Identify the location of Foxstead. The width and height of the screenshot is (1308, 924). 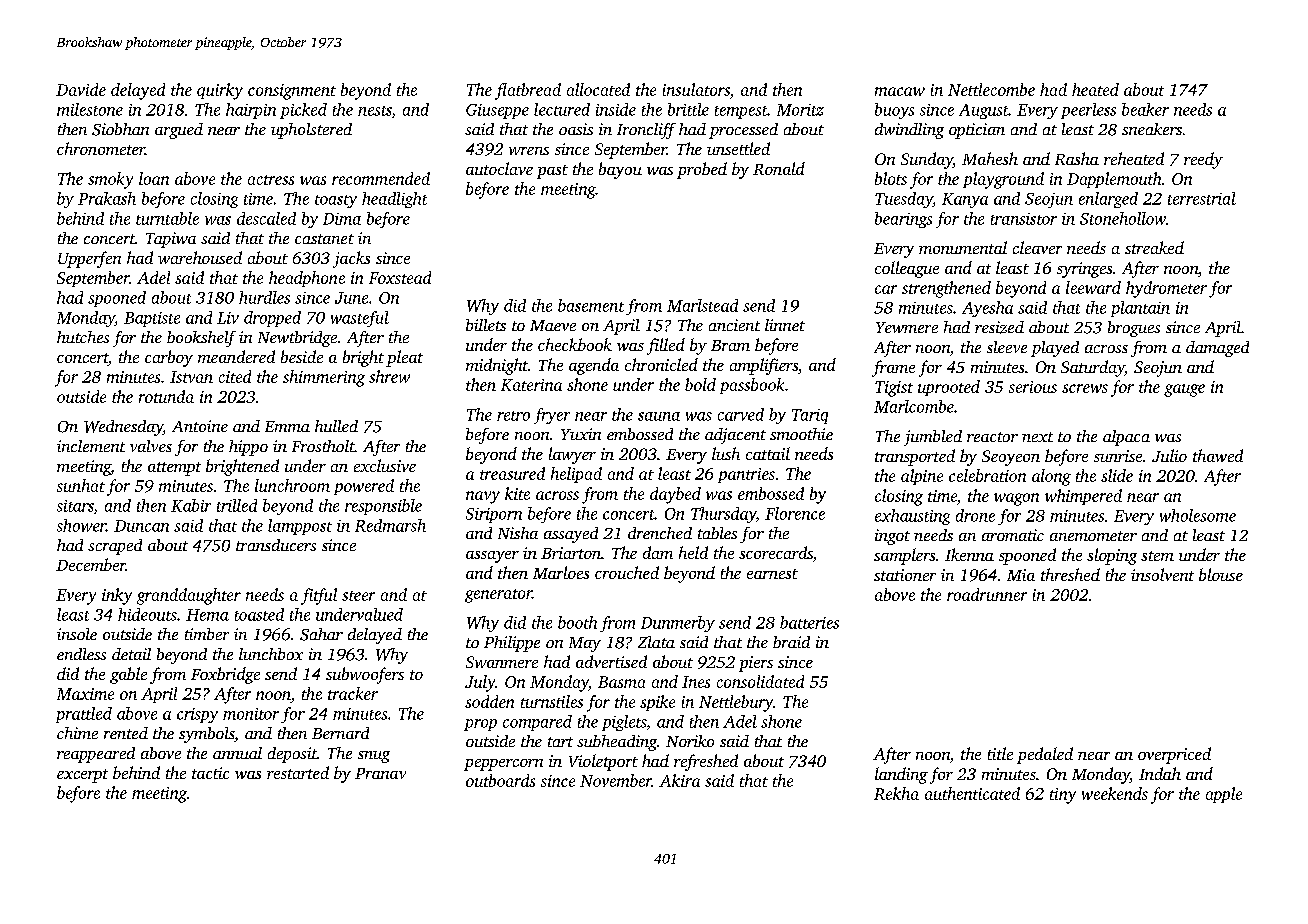
(400, 277).
